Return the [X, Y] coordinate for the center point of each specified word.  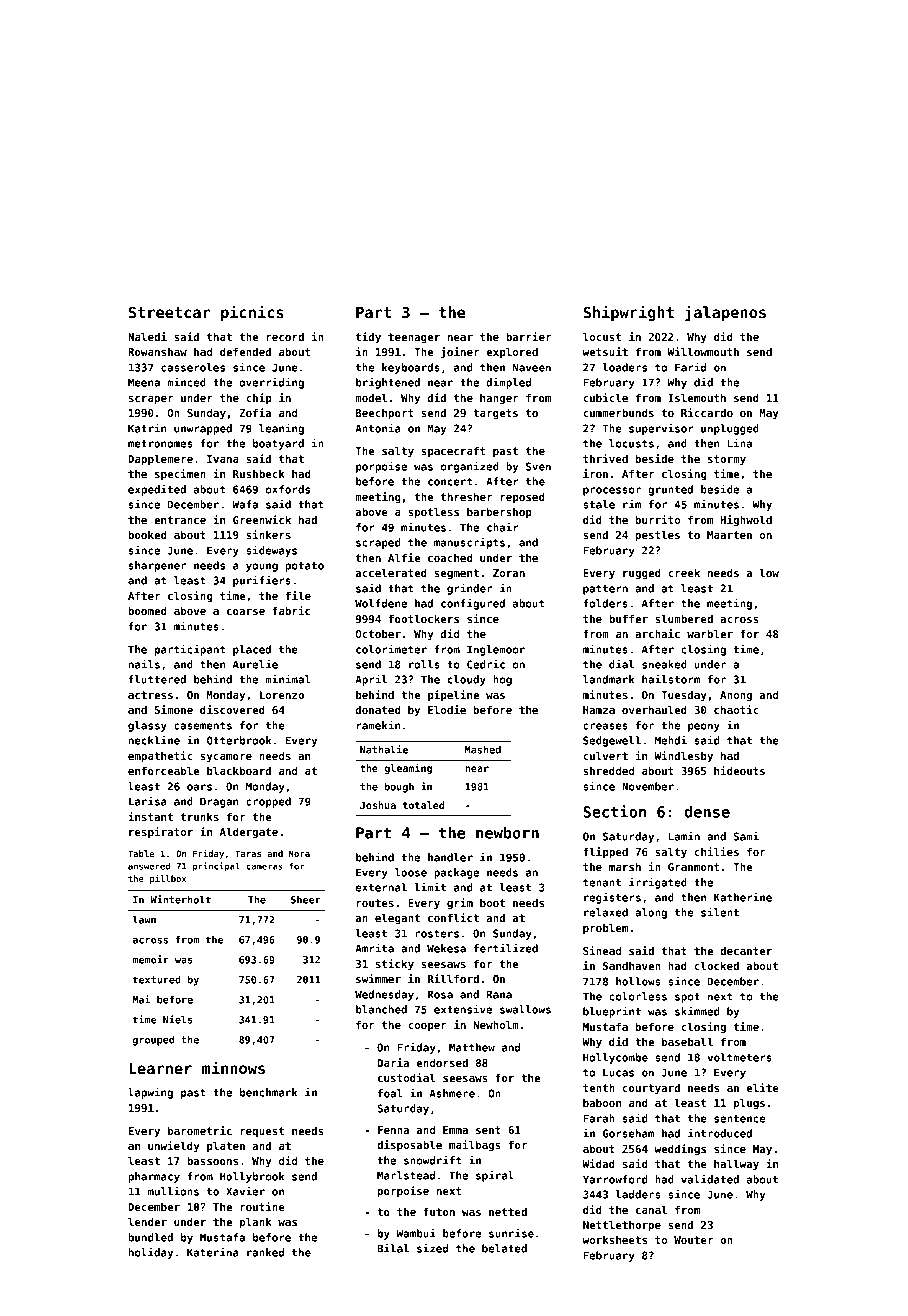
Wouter [693, 1240]
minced [186, 382]
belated [504, 1248]
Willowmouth [703, 351]
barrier [528, 336]
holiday [151, 1253]
